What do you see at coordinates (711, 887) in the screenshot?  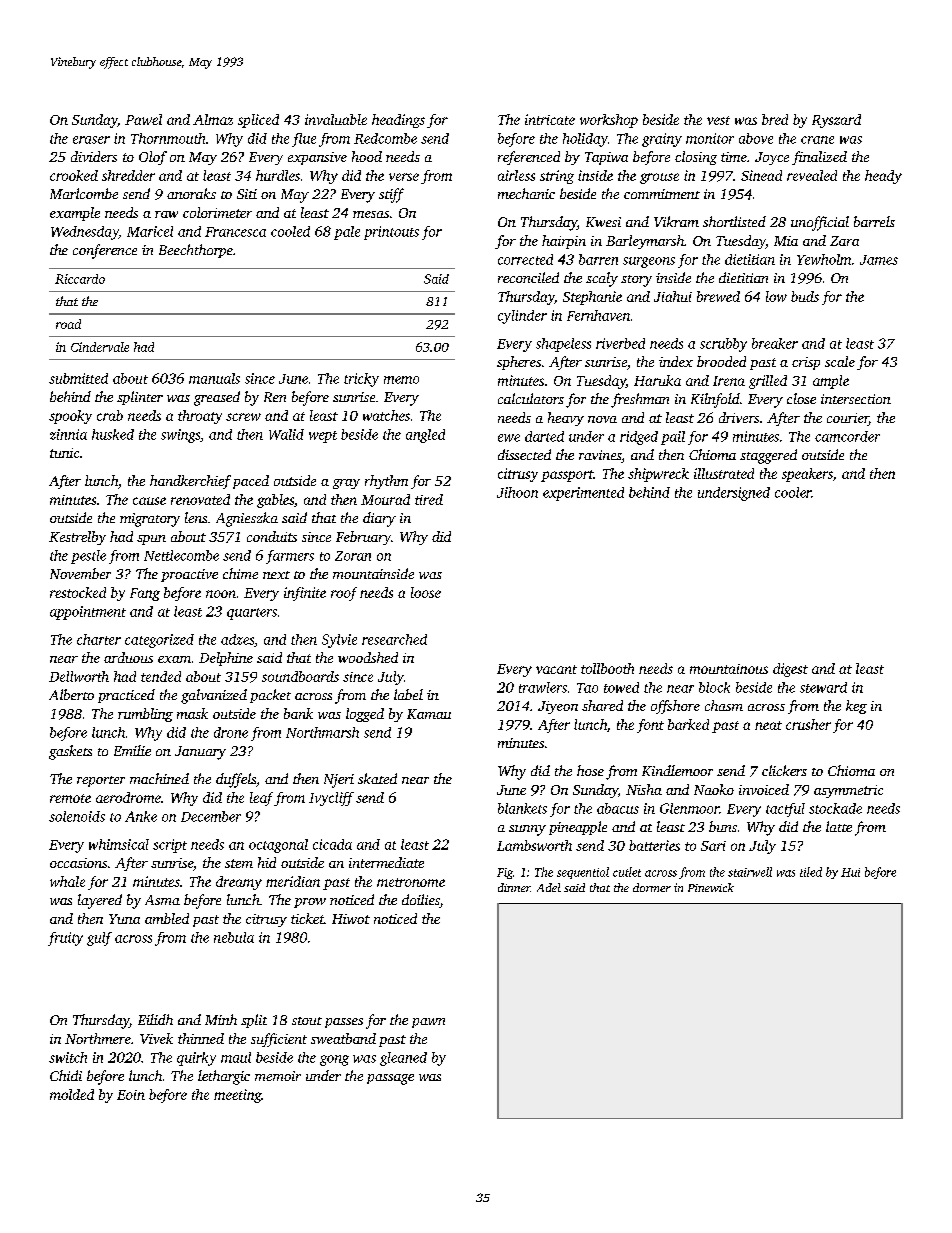 I see `Pinewick` at bounding box center [711, 887].
